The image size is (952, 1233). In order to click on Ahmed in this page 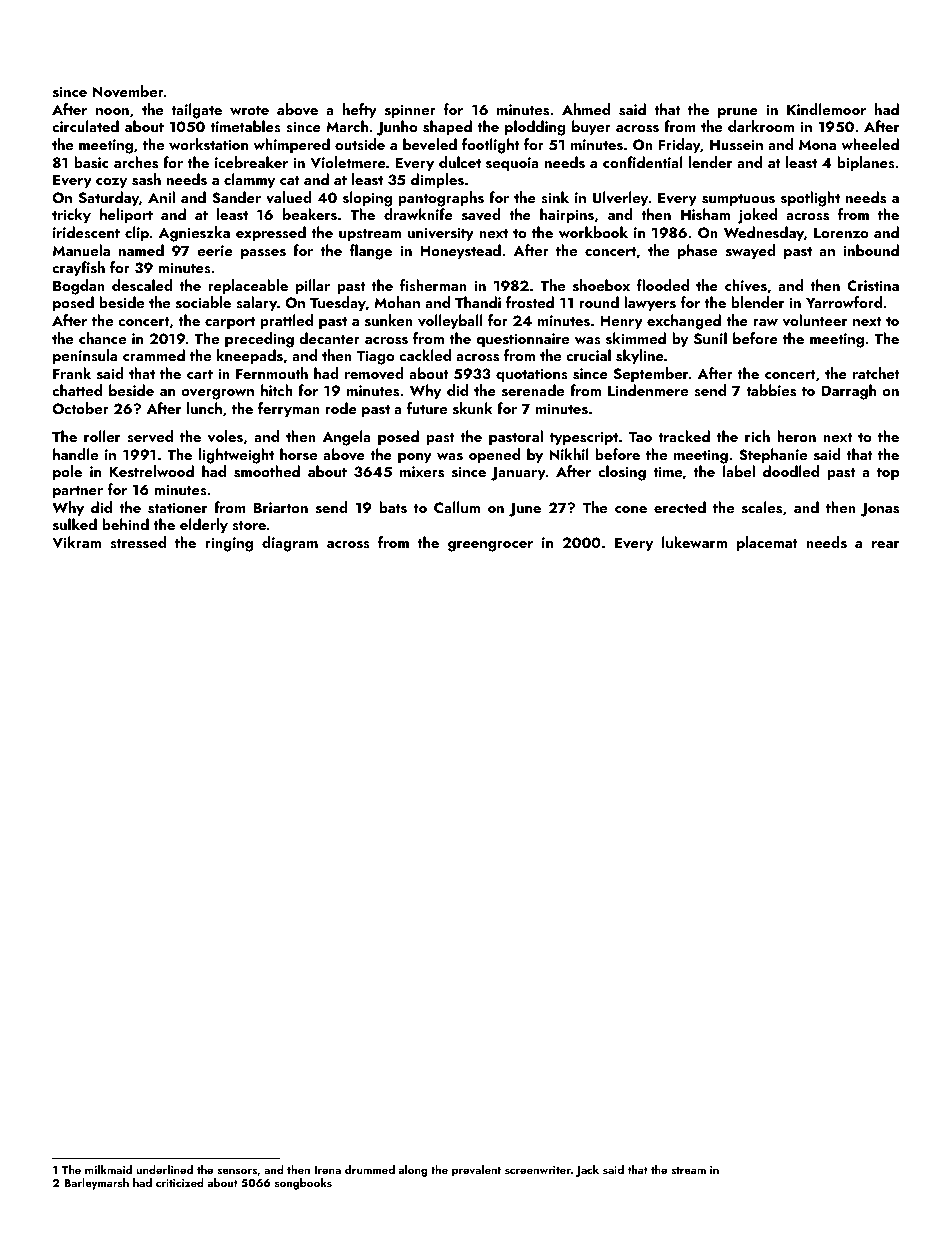, I will do `click(586, 109)`.
